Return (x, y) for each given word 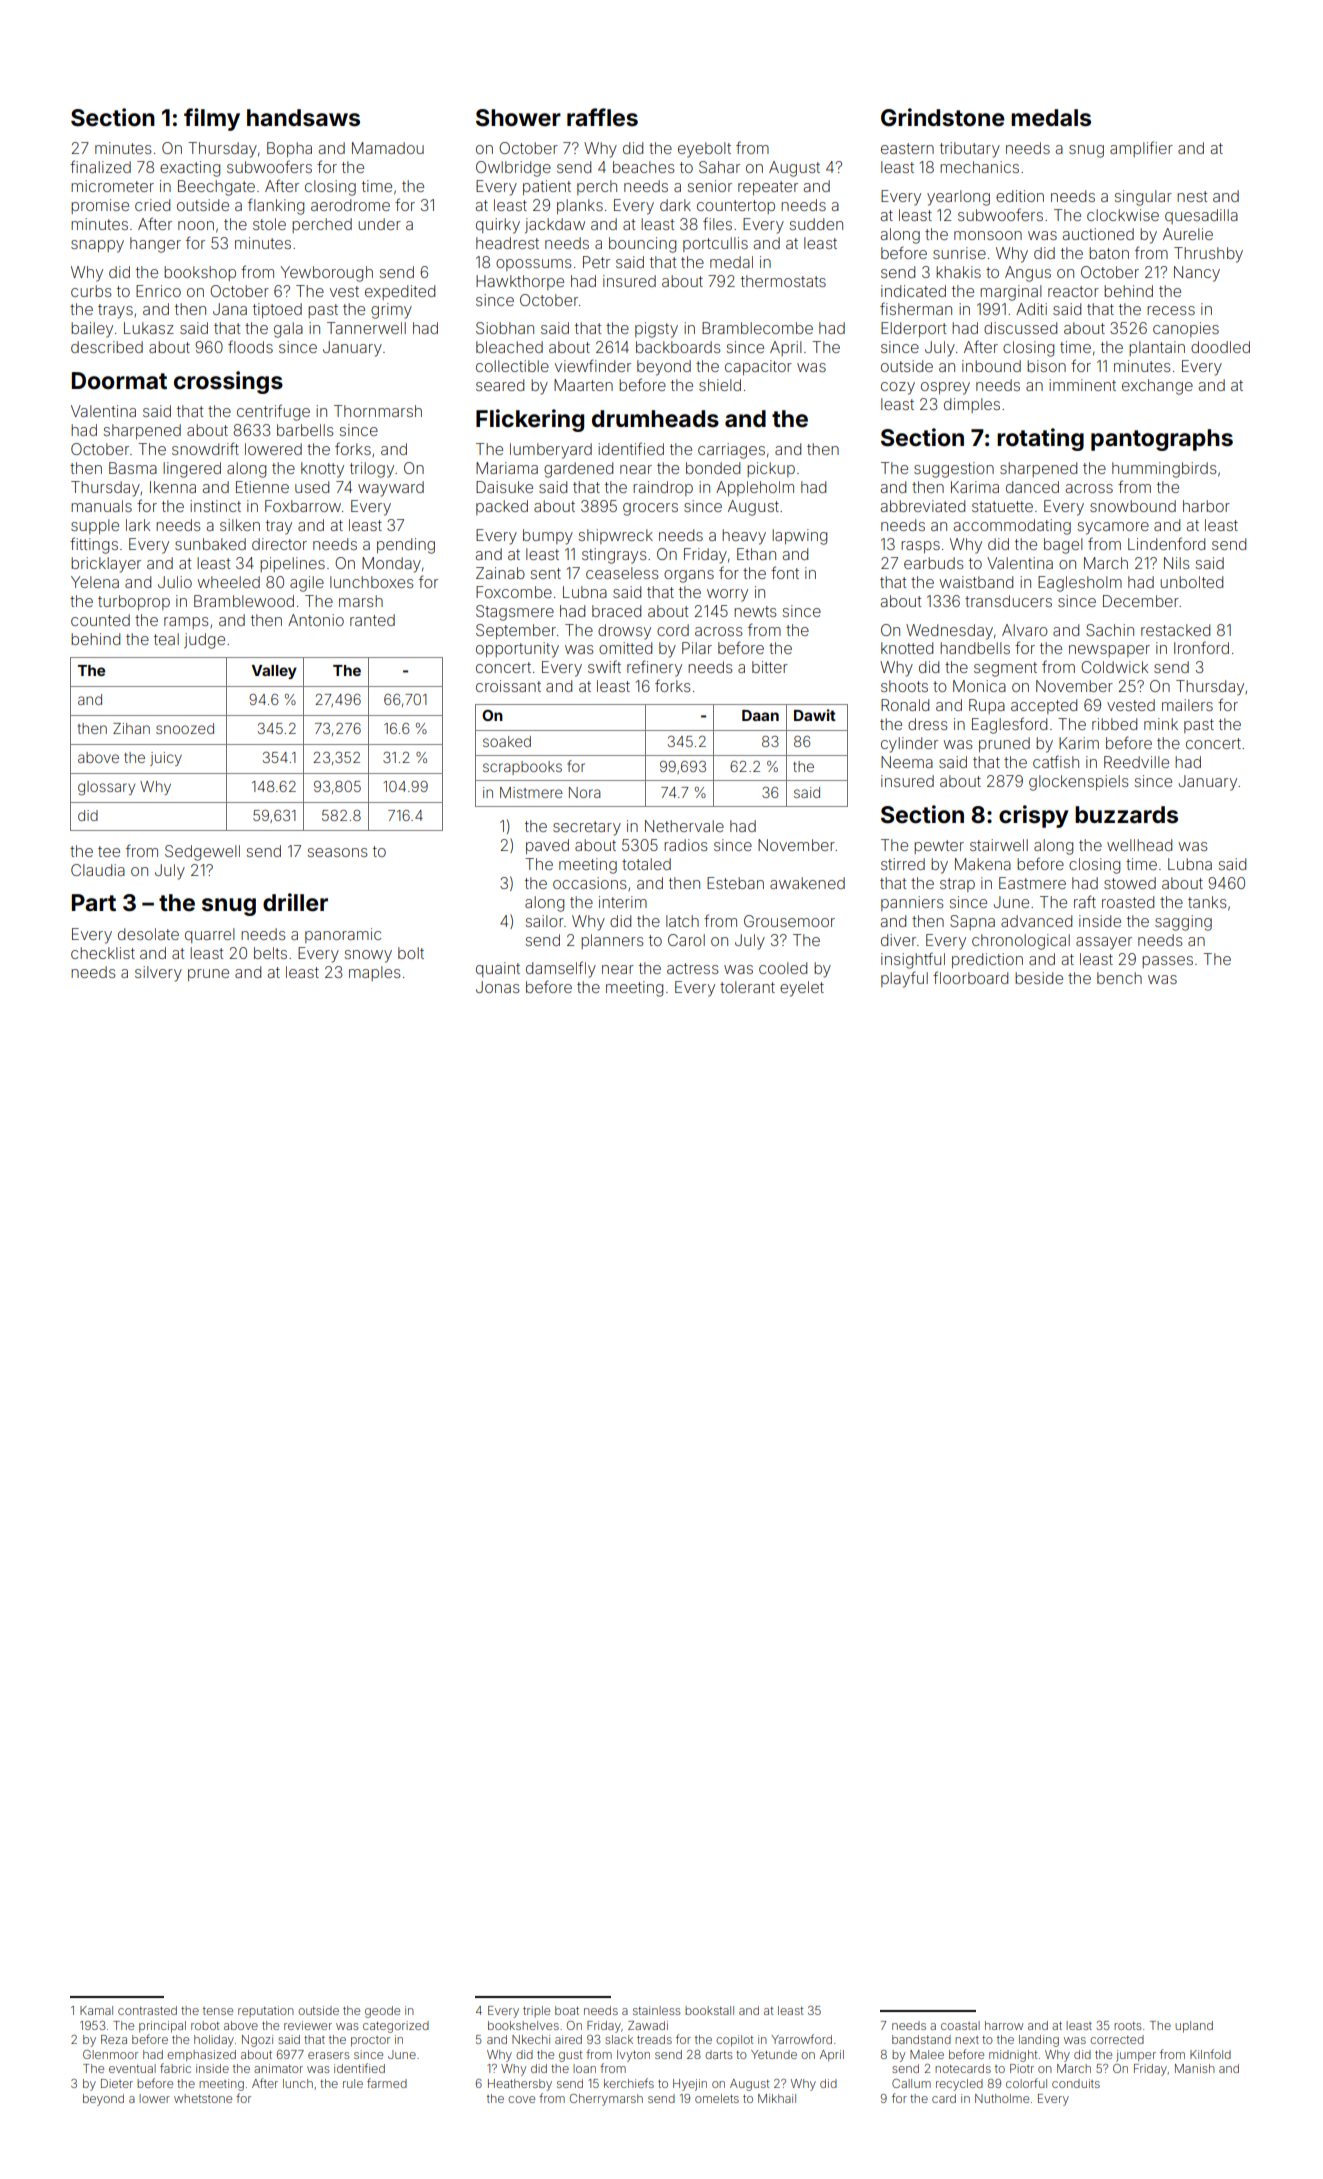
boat (567, 2010)
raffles (602, 117)
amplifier (1141, 149)
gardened (578, 470)
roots (1127, 2026)
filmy (212, 119)
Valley (274, 672)
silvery (158, 974)
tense (218, 2011)
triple (536, 2011)
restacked (1175, 630)
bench (1119, 978)
